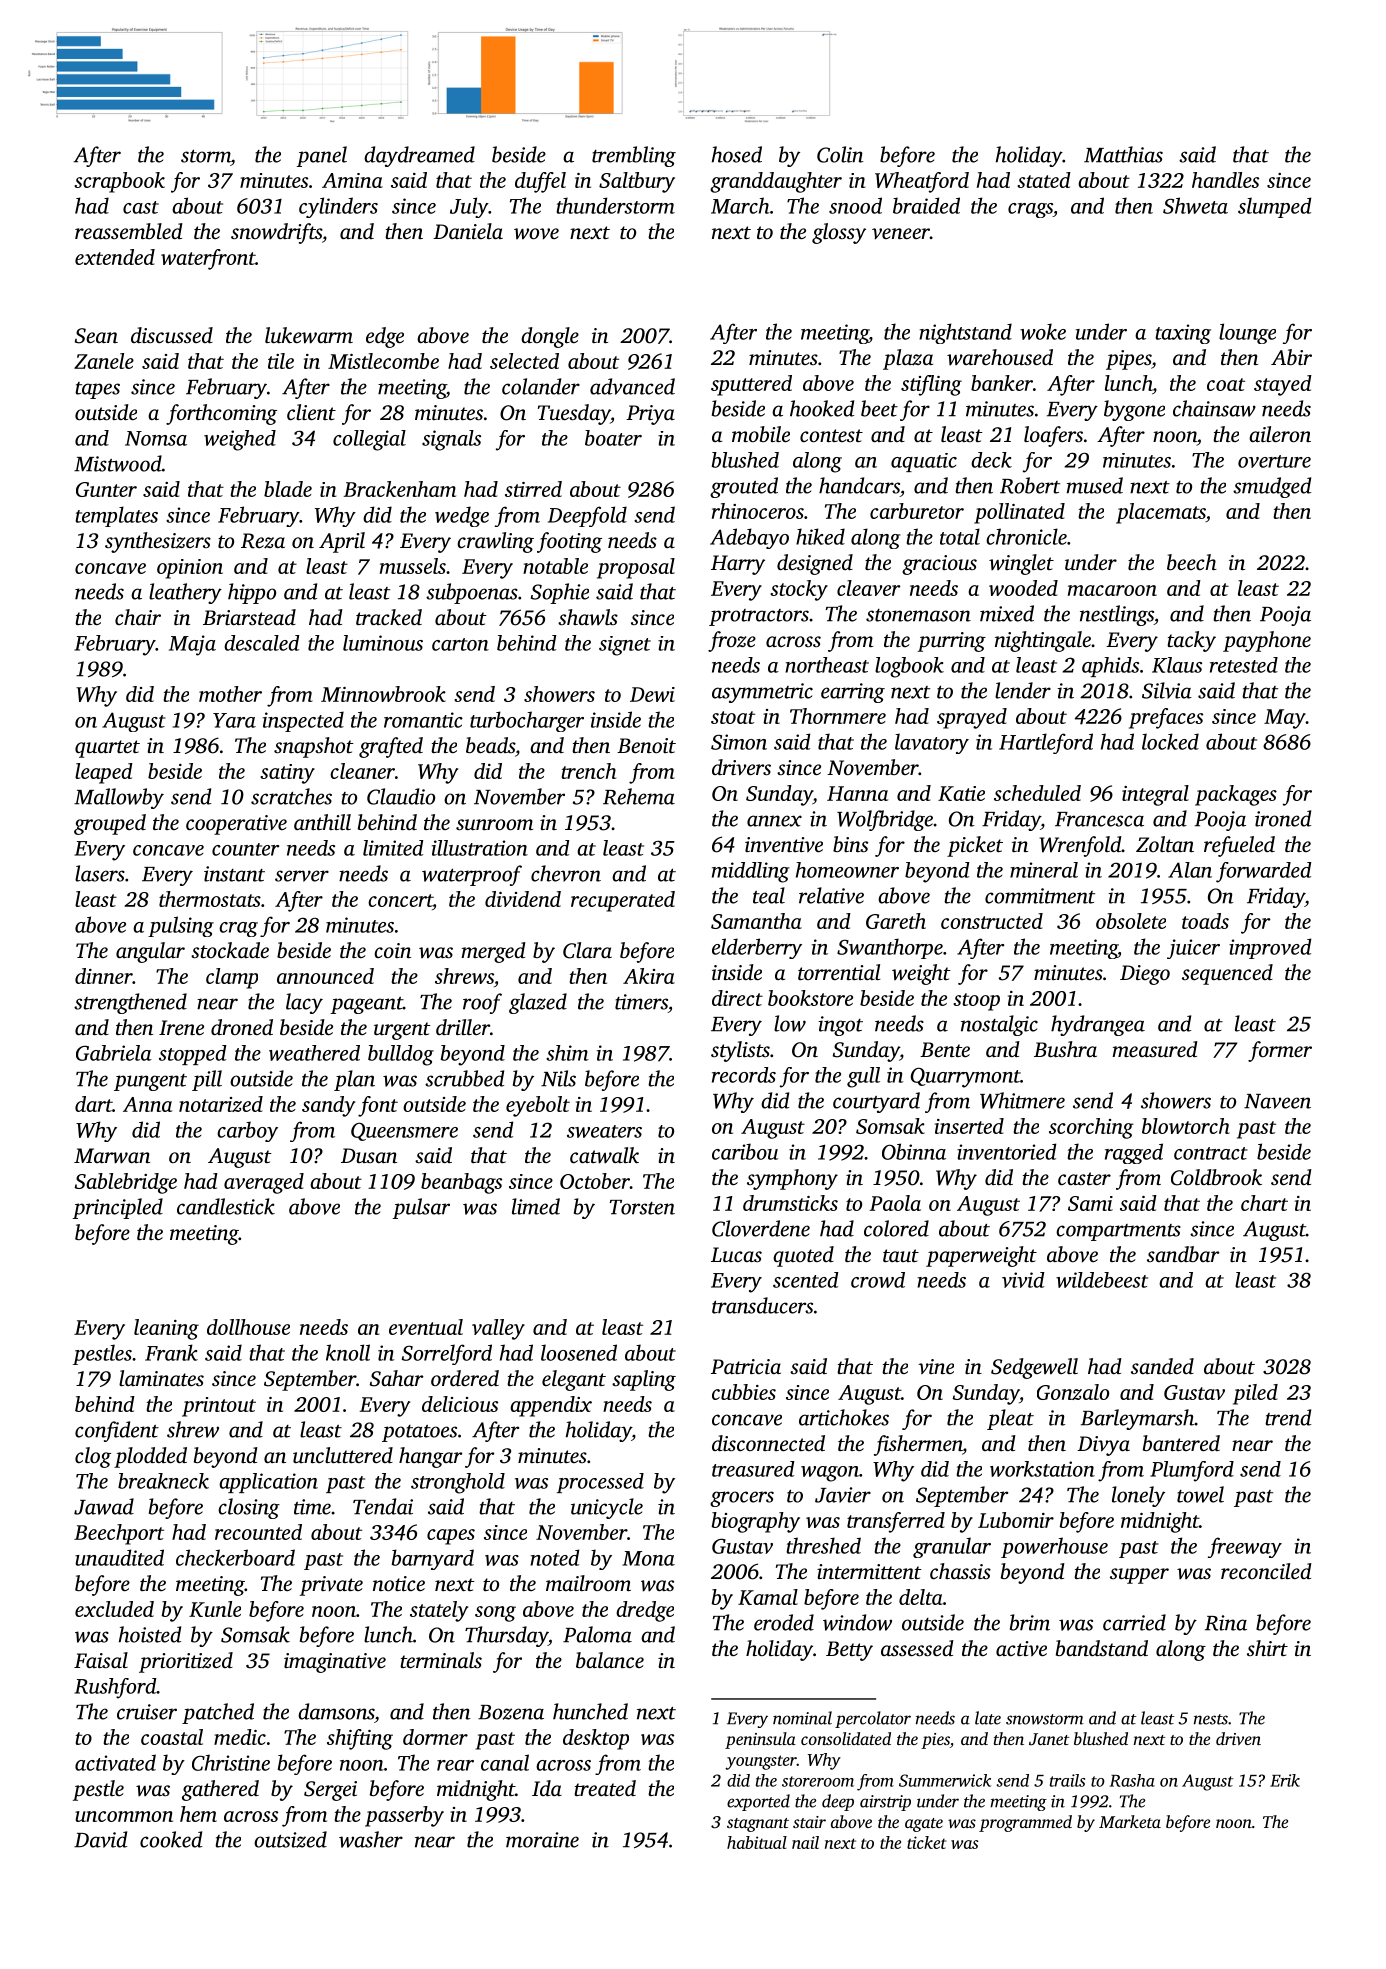 The height and width of the document is (1969, 1386). Describe the element at coordinates (218, 1713) in the document. I see `patched` at that location.
